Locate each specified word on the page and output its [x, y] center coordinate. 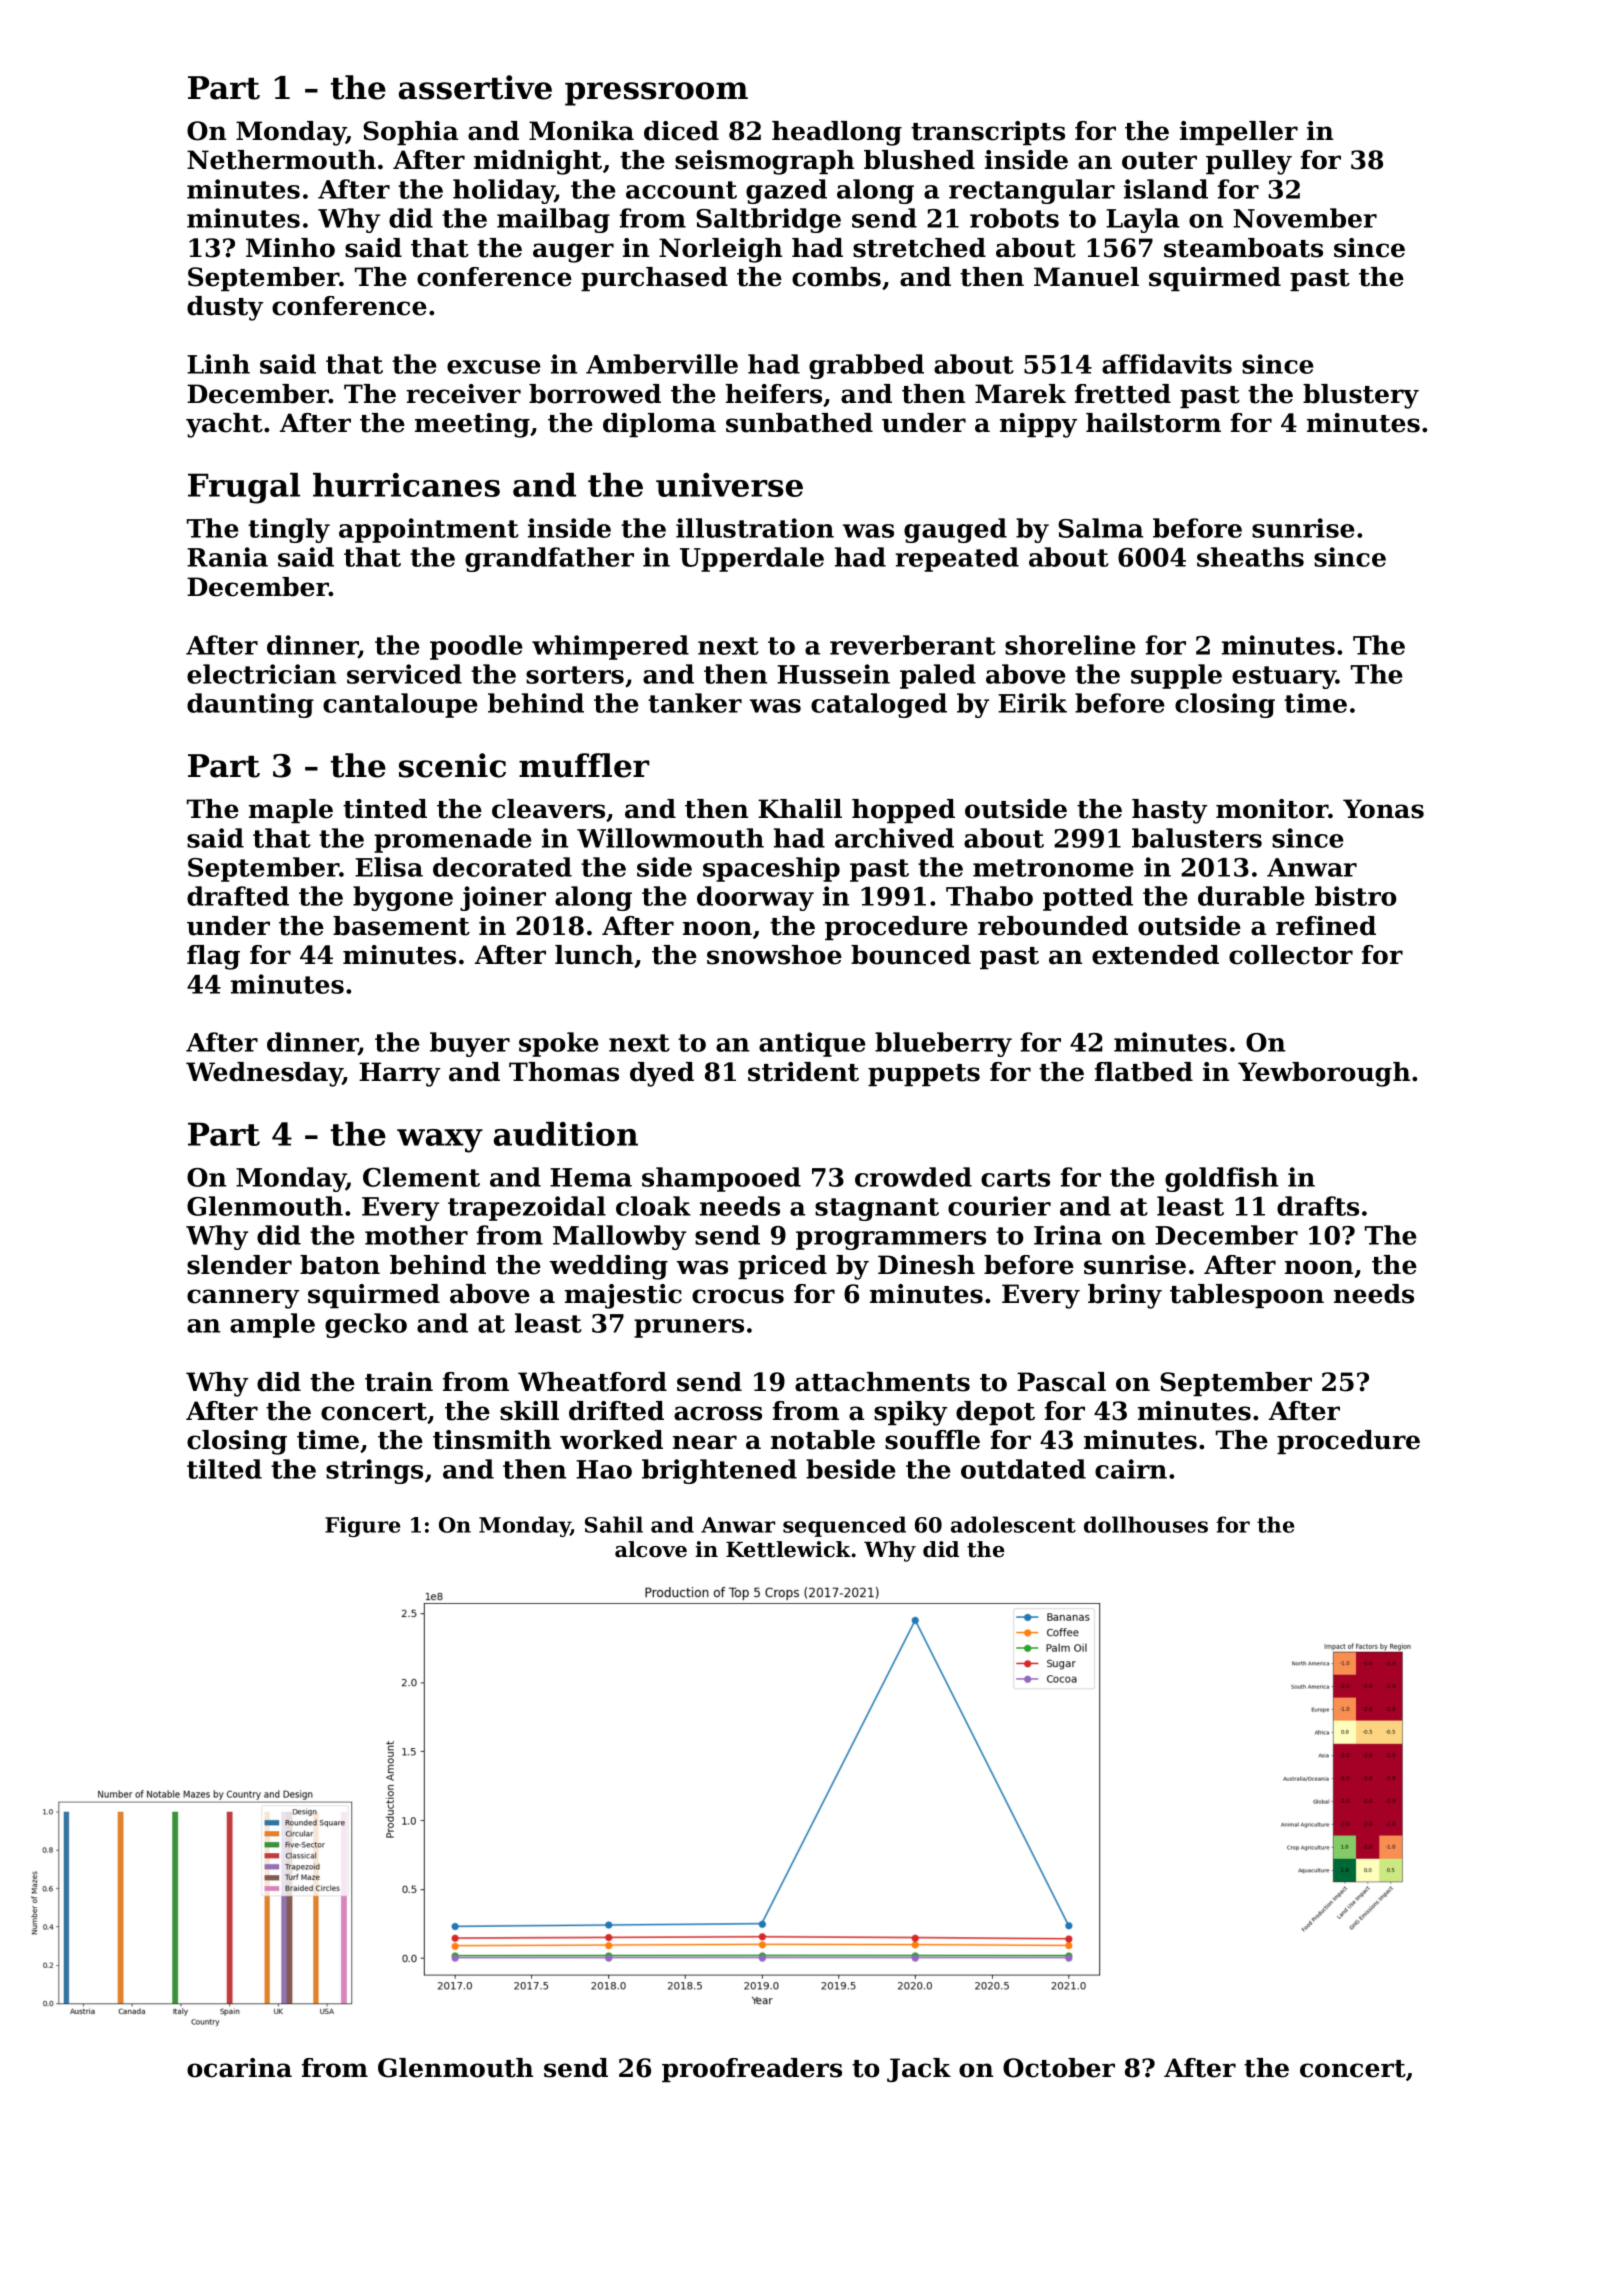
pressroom [656, 94]
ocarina [239, 2068]
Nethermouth [281, 160]
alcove [651, 1549]
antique [812, 1044]
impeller [1239, 133]
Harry [399, 1074]
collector [1291, 955]
